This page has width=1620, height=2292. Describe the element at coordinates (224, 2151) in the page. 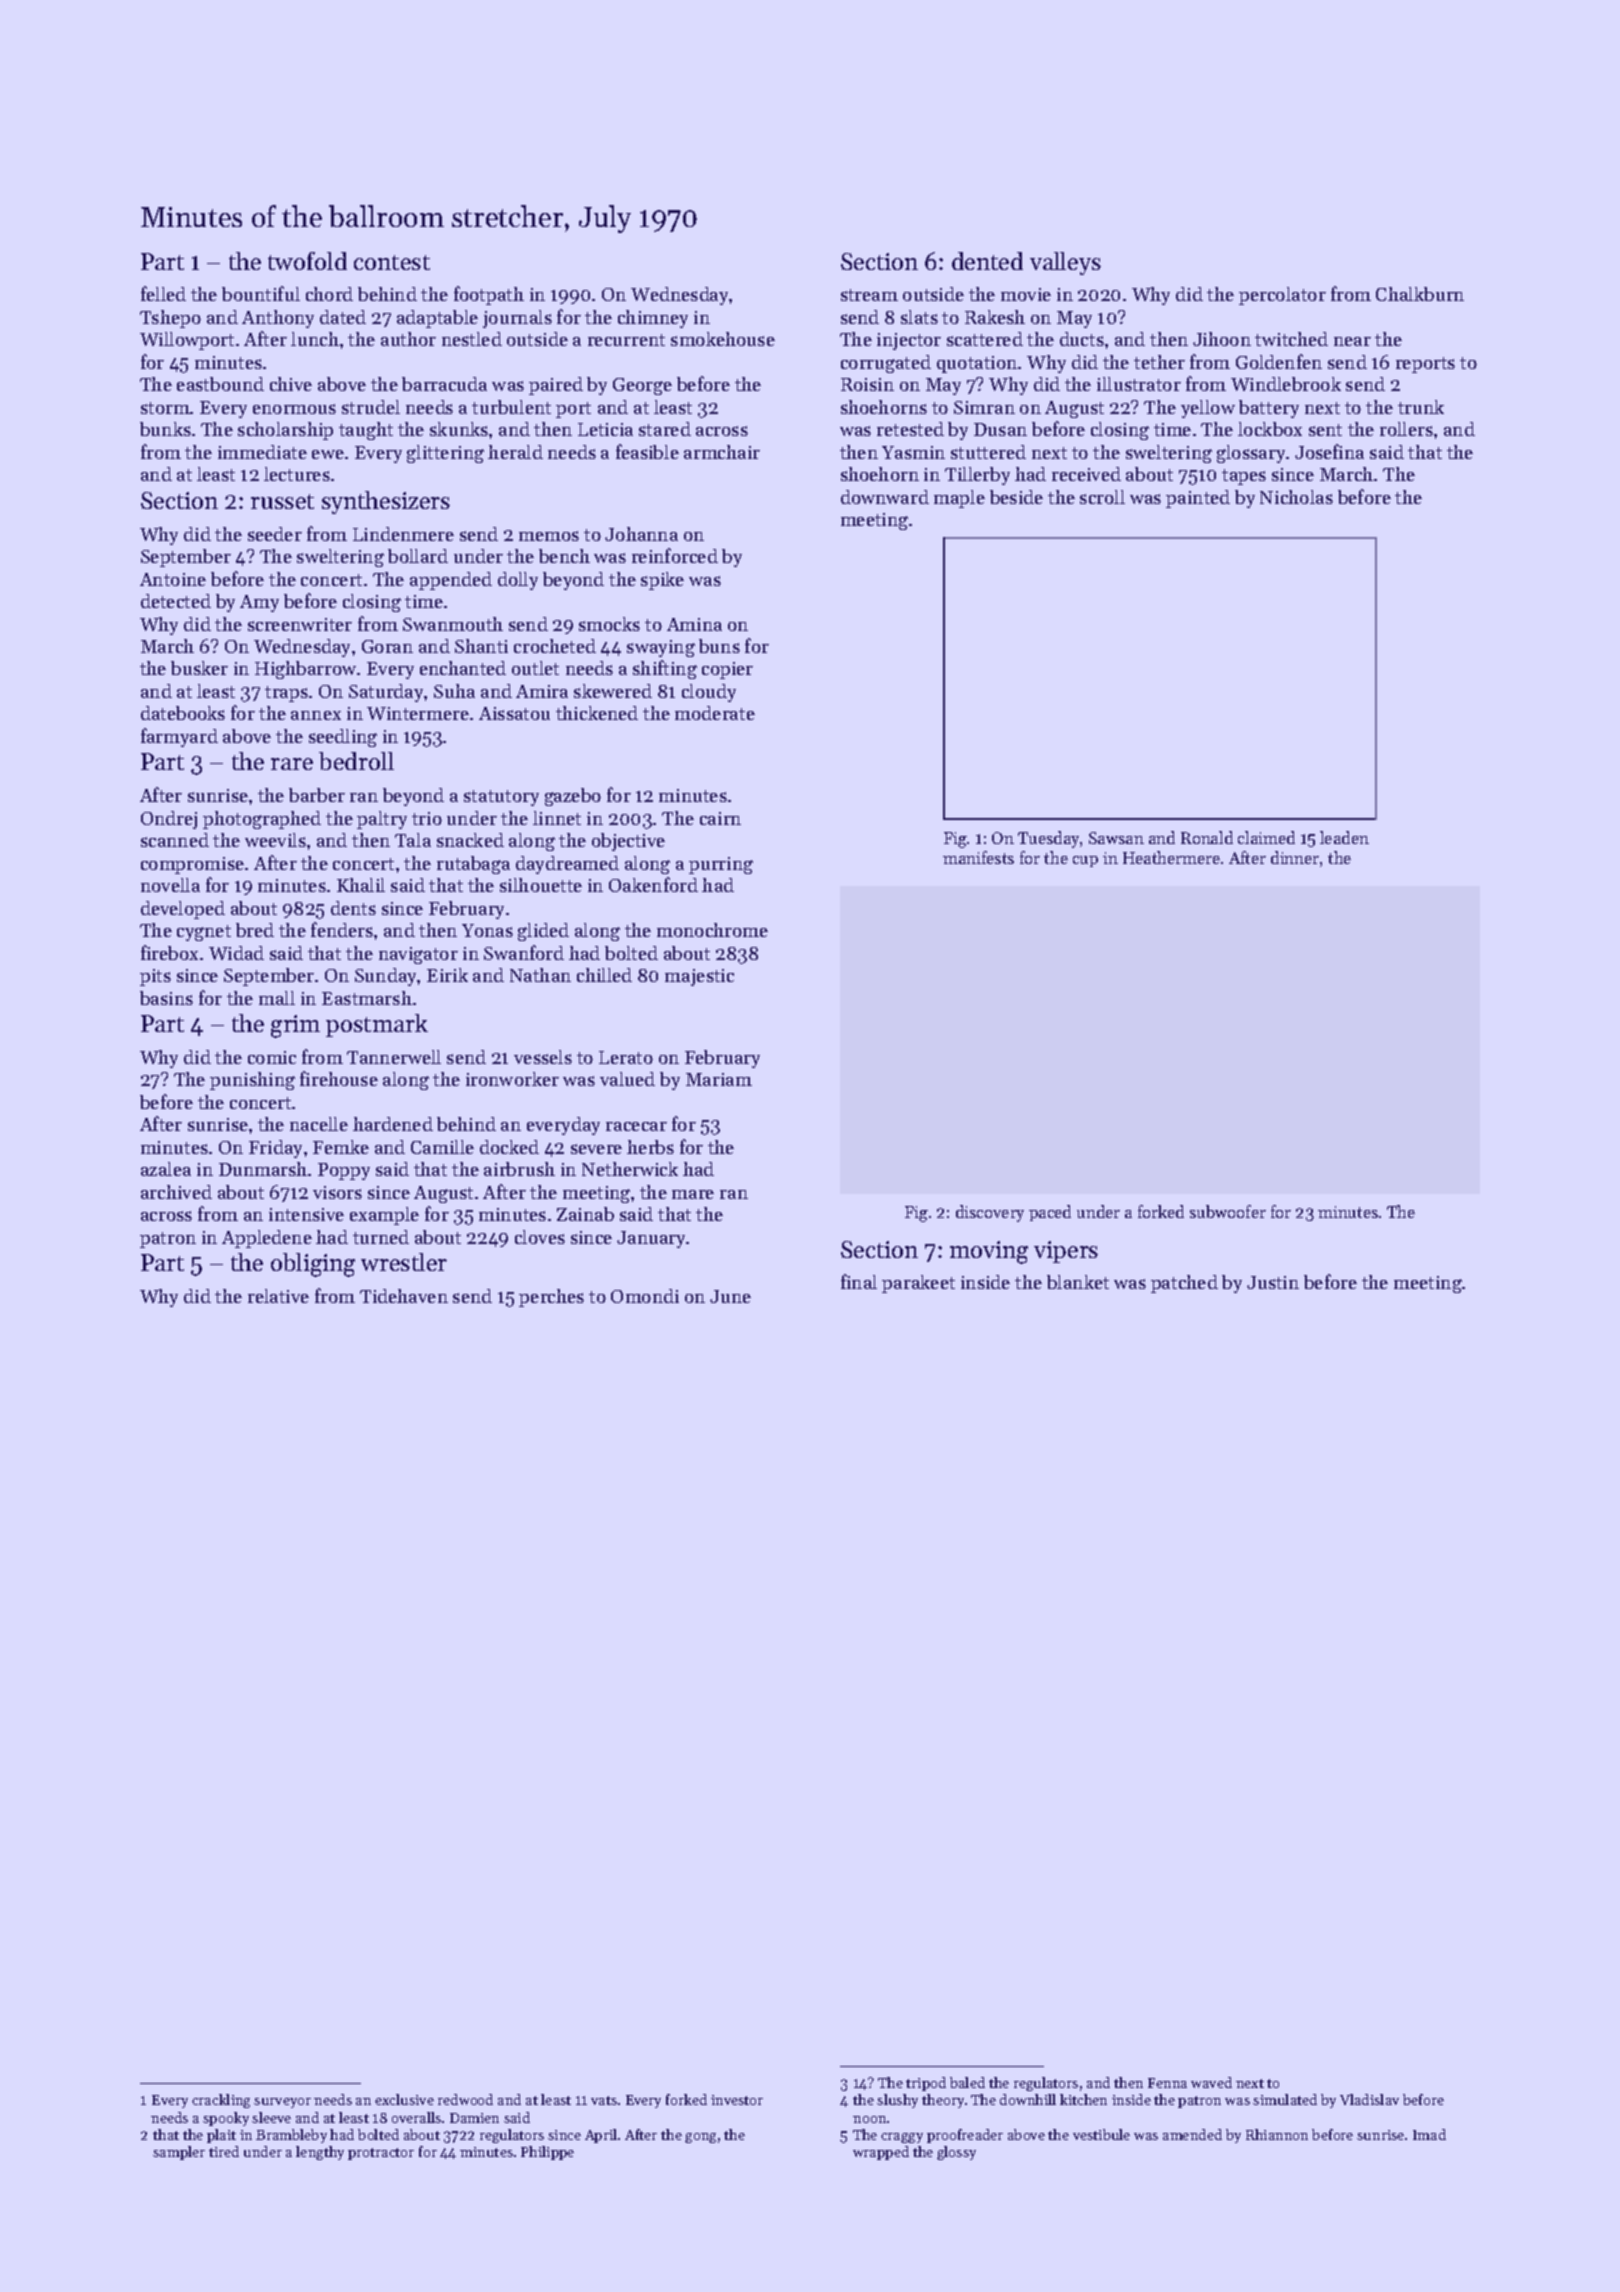

I see `tired` at that location.
